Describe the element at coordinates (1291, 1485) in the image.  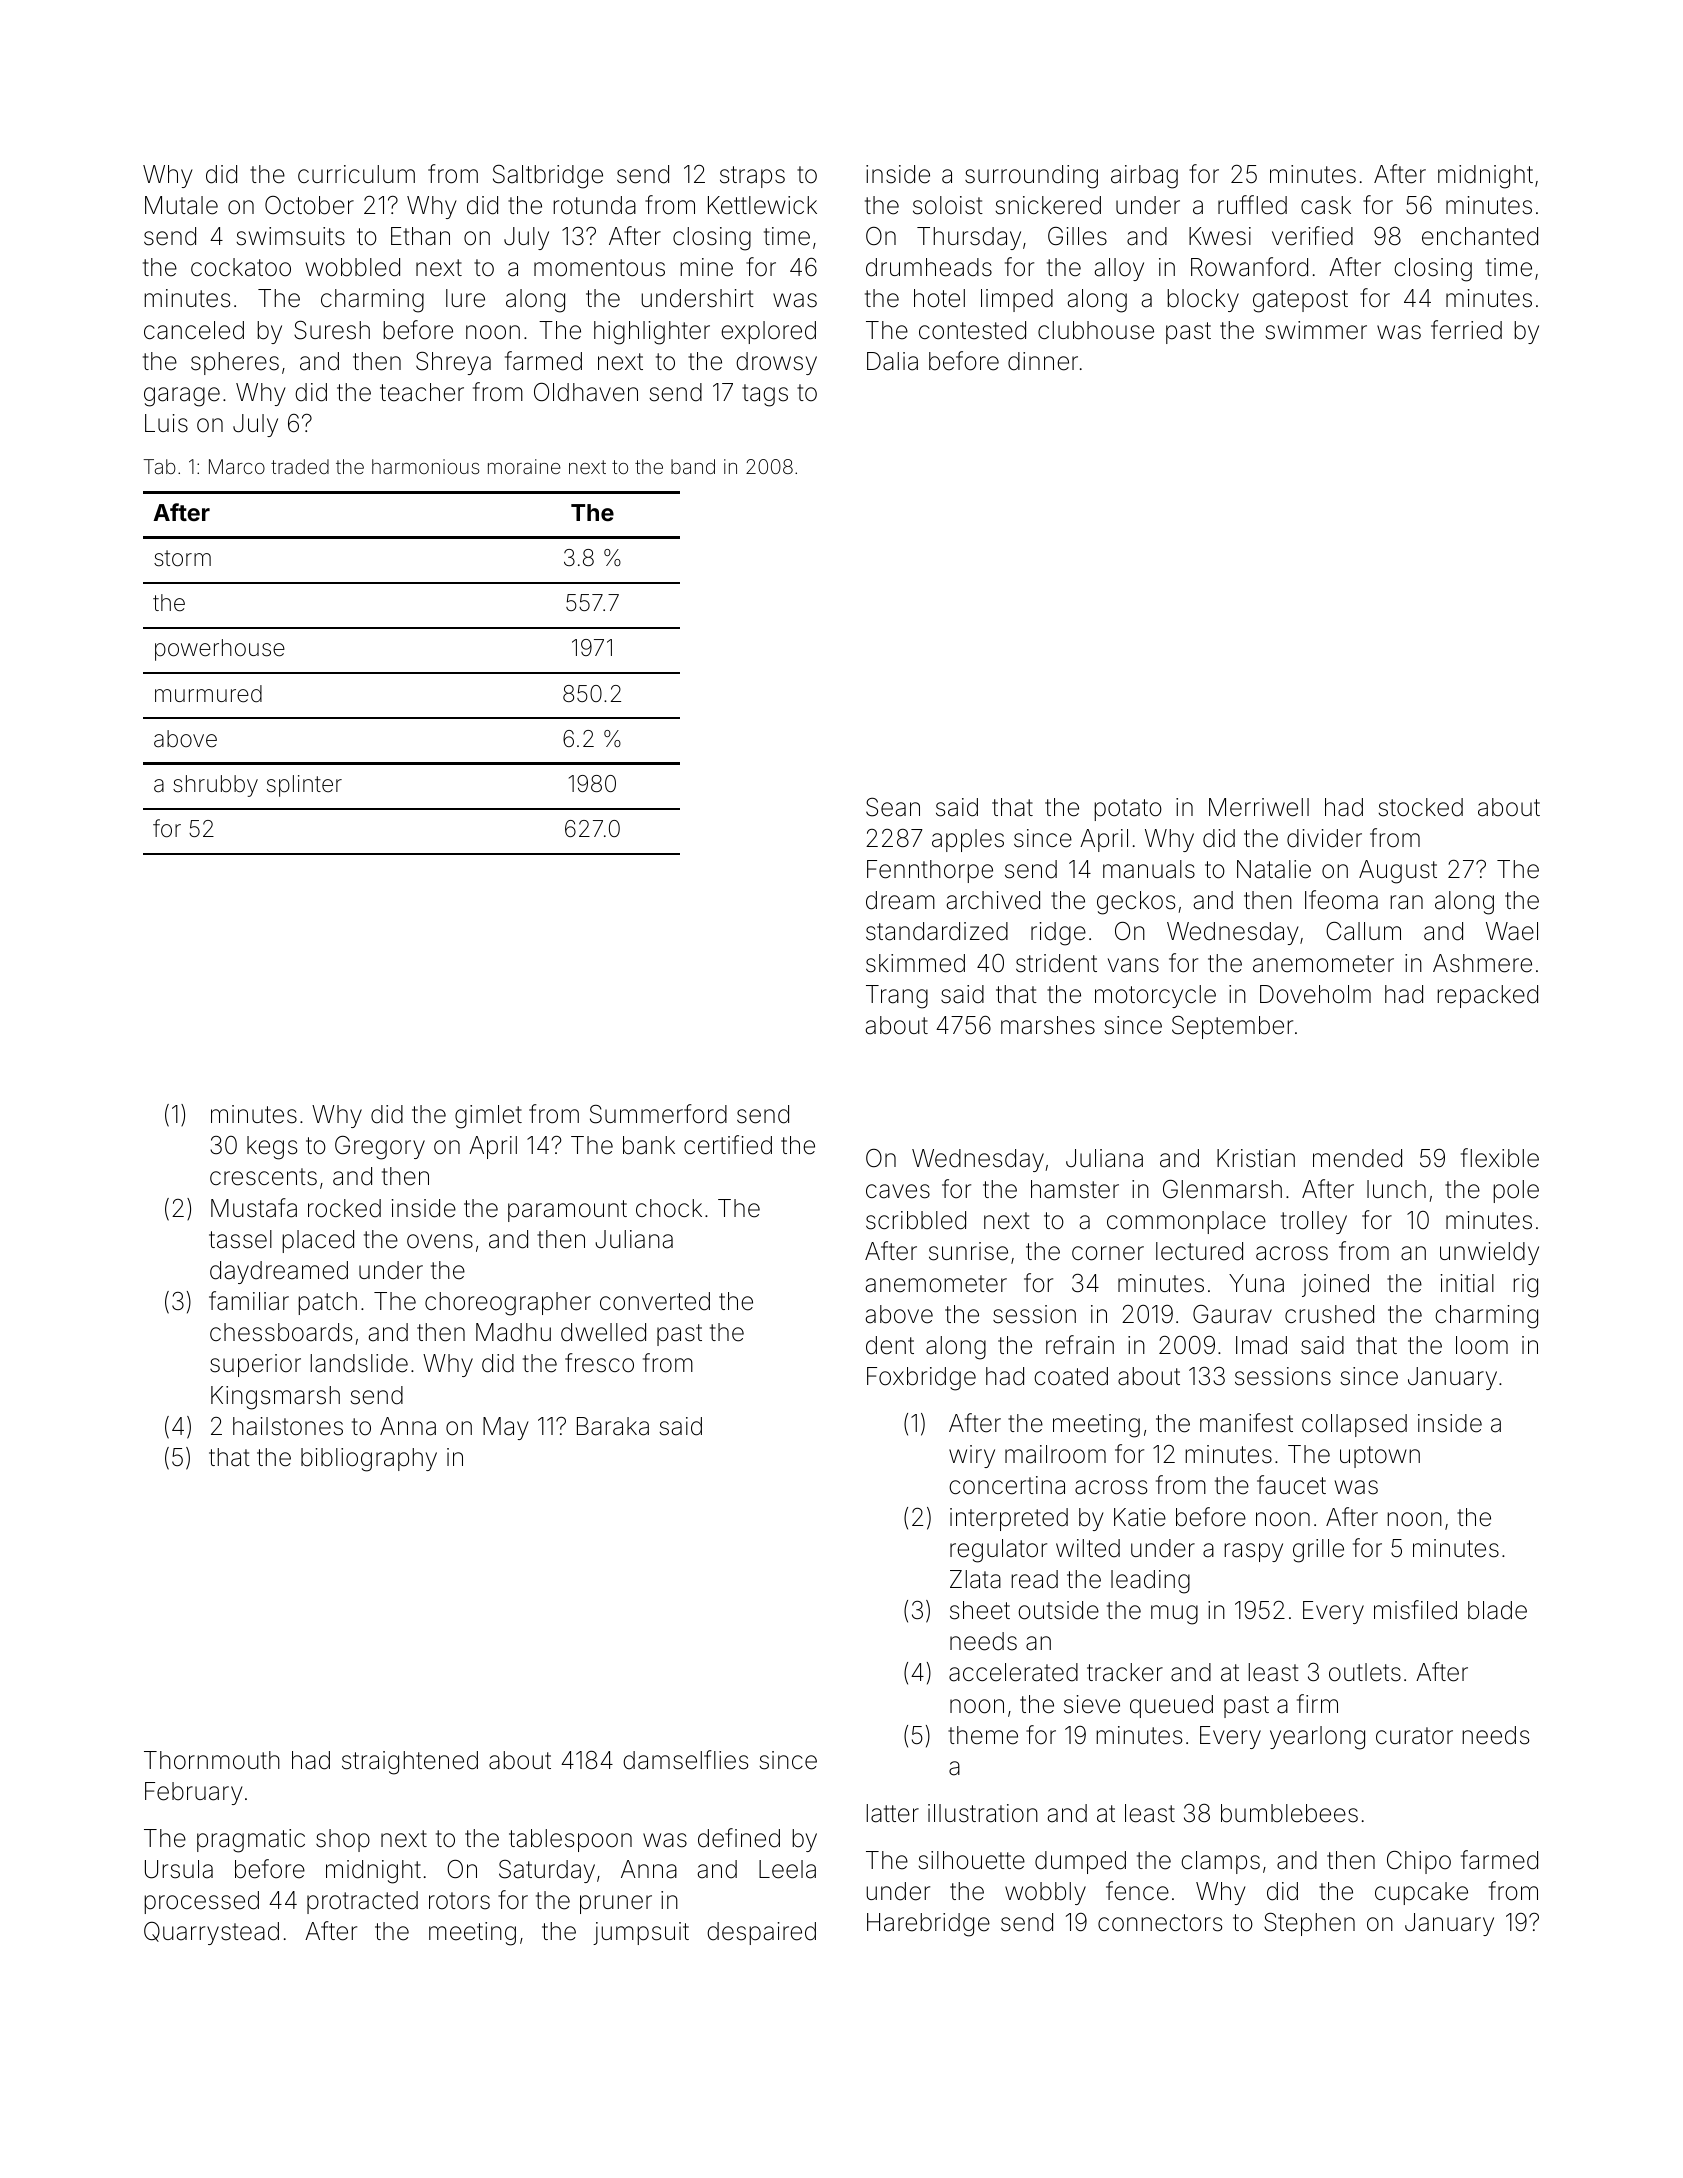
I see `faucet` at that location.
